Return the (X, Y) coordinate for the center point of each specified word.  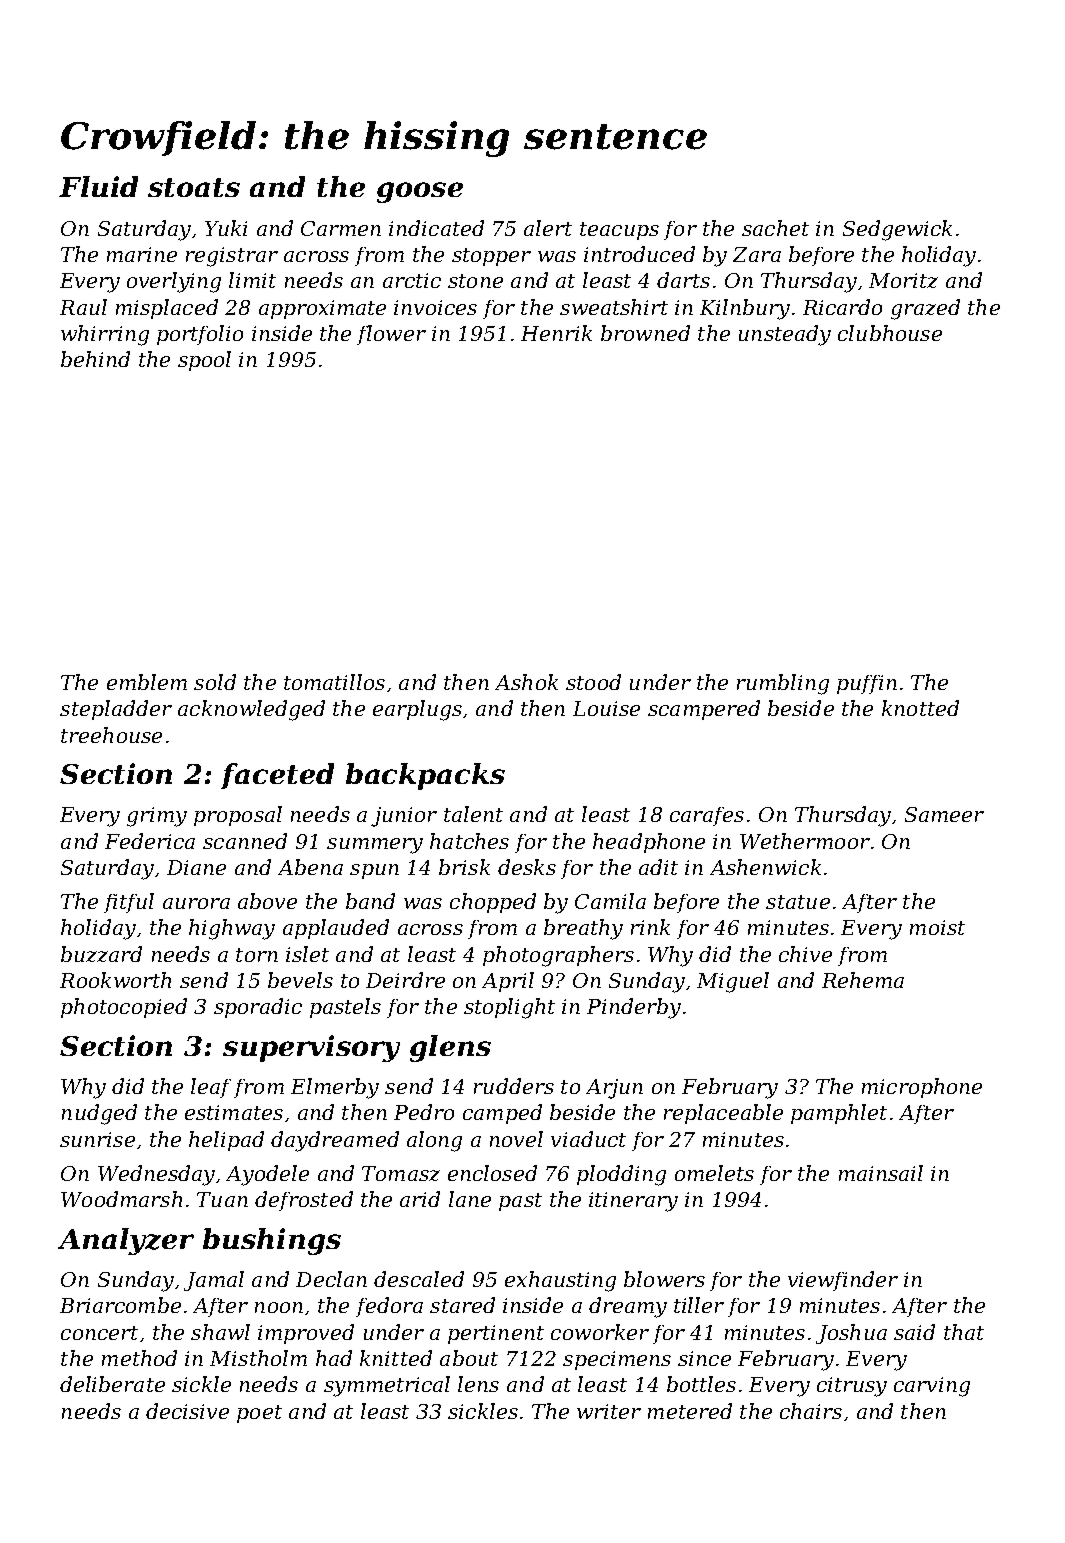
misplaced (167, 309)
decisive (187, 1411)
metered (690, 1411)
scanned (245, 841)
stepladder (116, 710)
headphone (649, 843)
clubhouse (890, 333)
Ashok (526, 682)
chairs (811, 1411)
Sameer (944, 814)
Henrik (556, 333)
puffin (867, 684)
